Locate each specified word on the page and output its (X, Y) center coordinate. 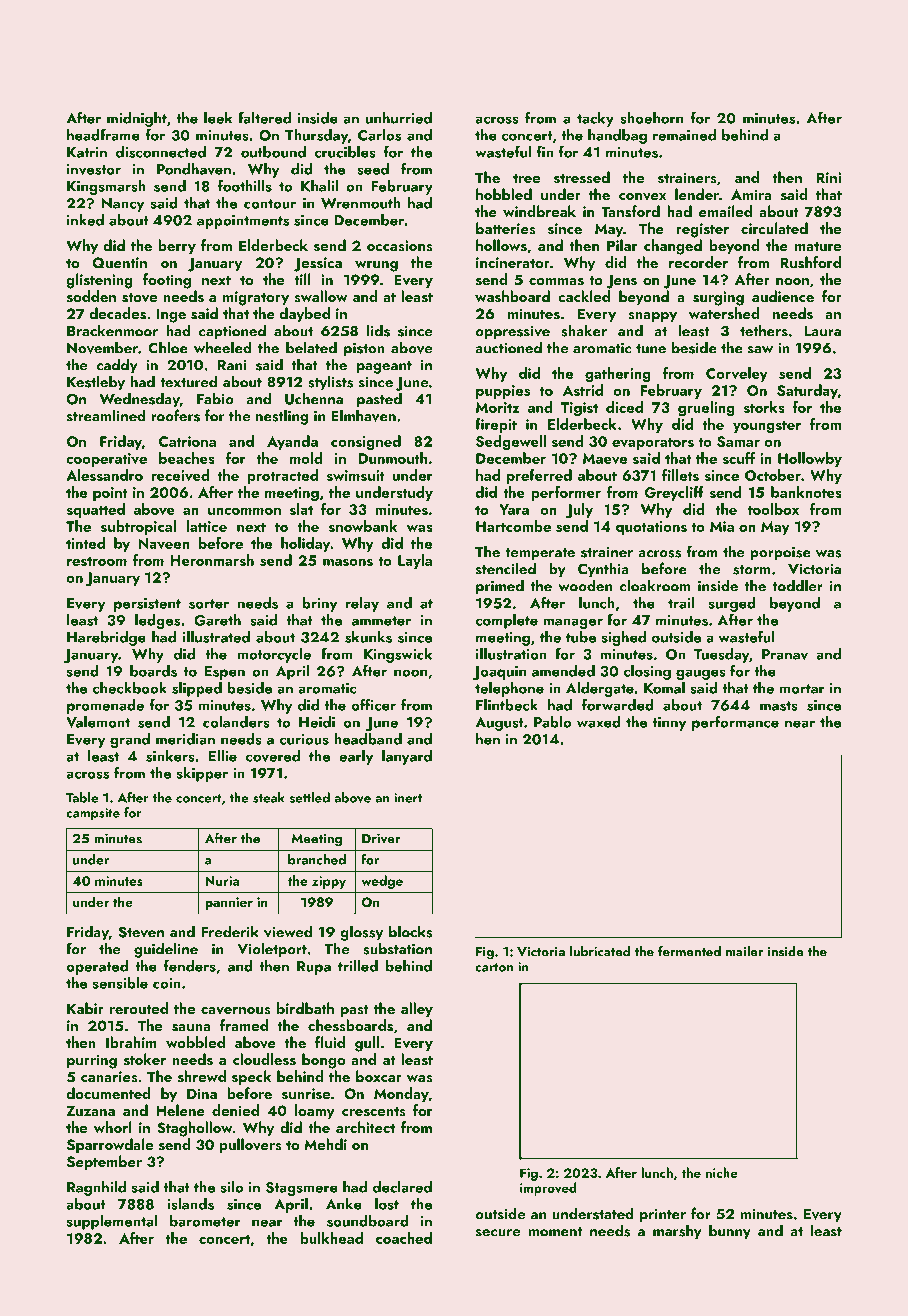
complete (506, 621)
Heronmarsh (212, 560)
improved (548, 1189)
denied (235, 1110)
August (499, 724)
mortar (802, 689)
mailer (744, 951)
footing (167, 281)
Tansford (630, 211)
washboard (512, 296)
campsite (93, 814)
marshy (677, 1232)
